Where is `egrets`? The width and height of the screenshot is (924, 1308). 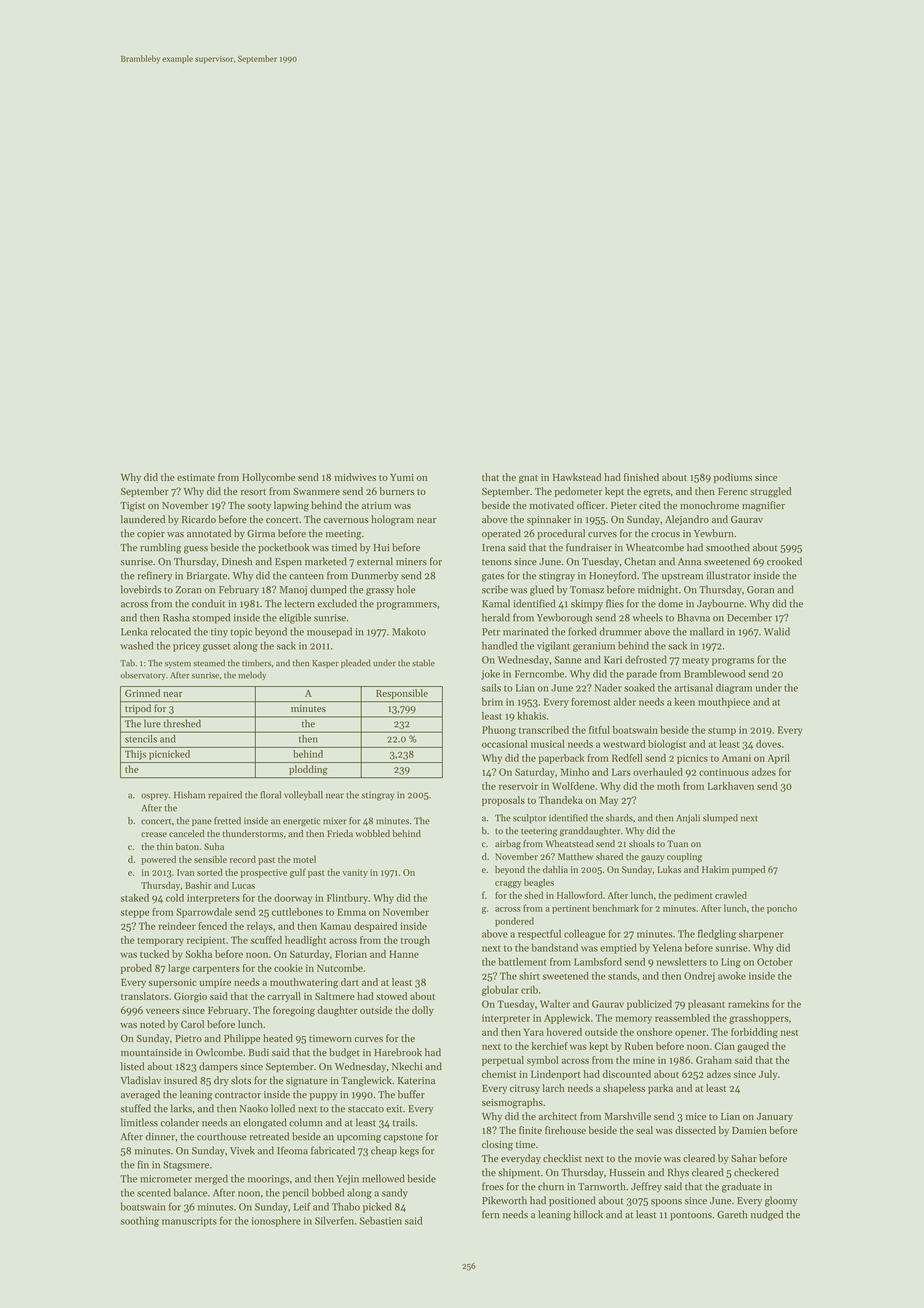
egrets is located at coordinates (657, 493).
